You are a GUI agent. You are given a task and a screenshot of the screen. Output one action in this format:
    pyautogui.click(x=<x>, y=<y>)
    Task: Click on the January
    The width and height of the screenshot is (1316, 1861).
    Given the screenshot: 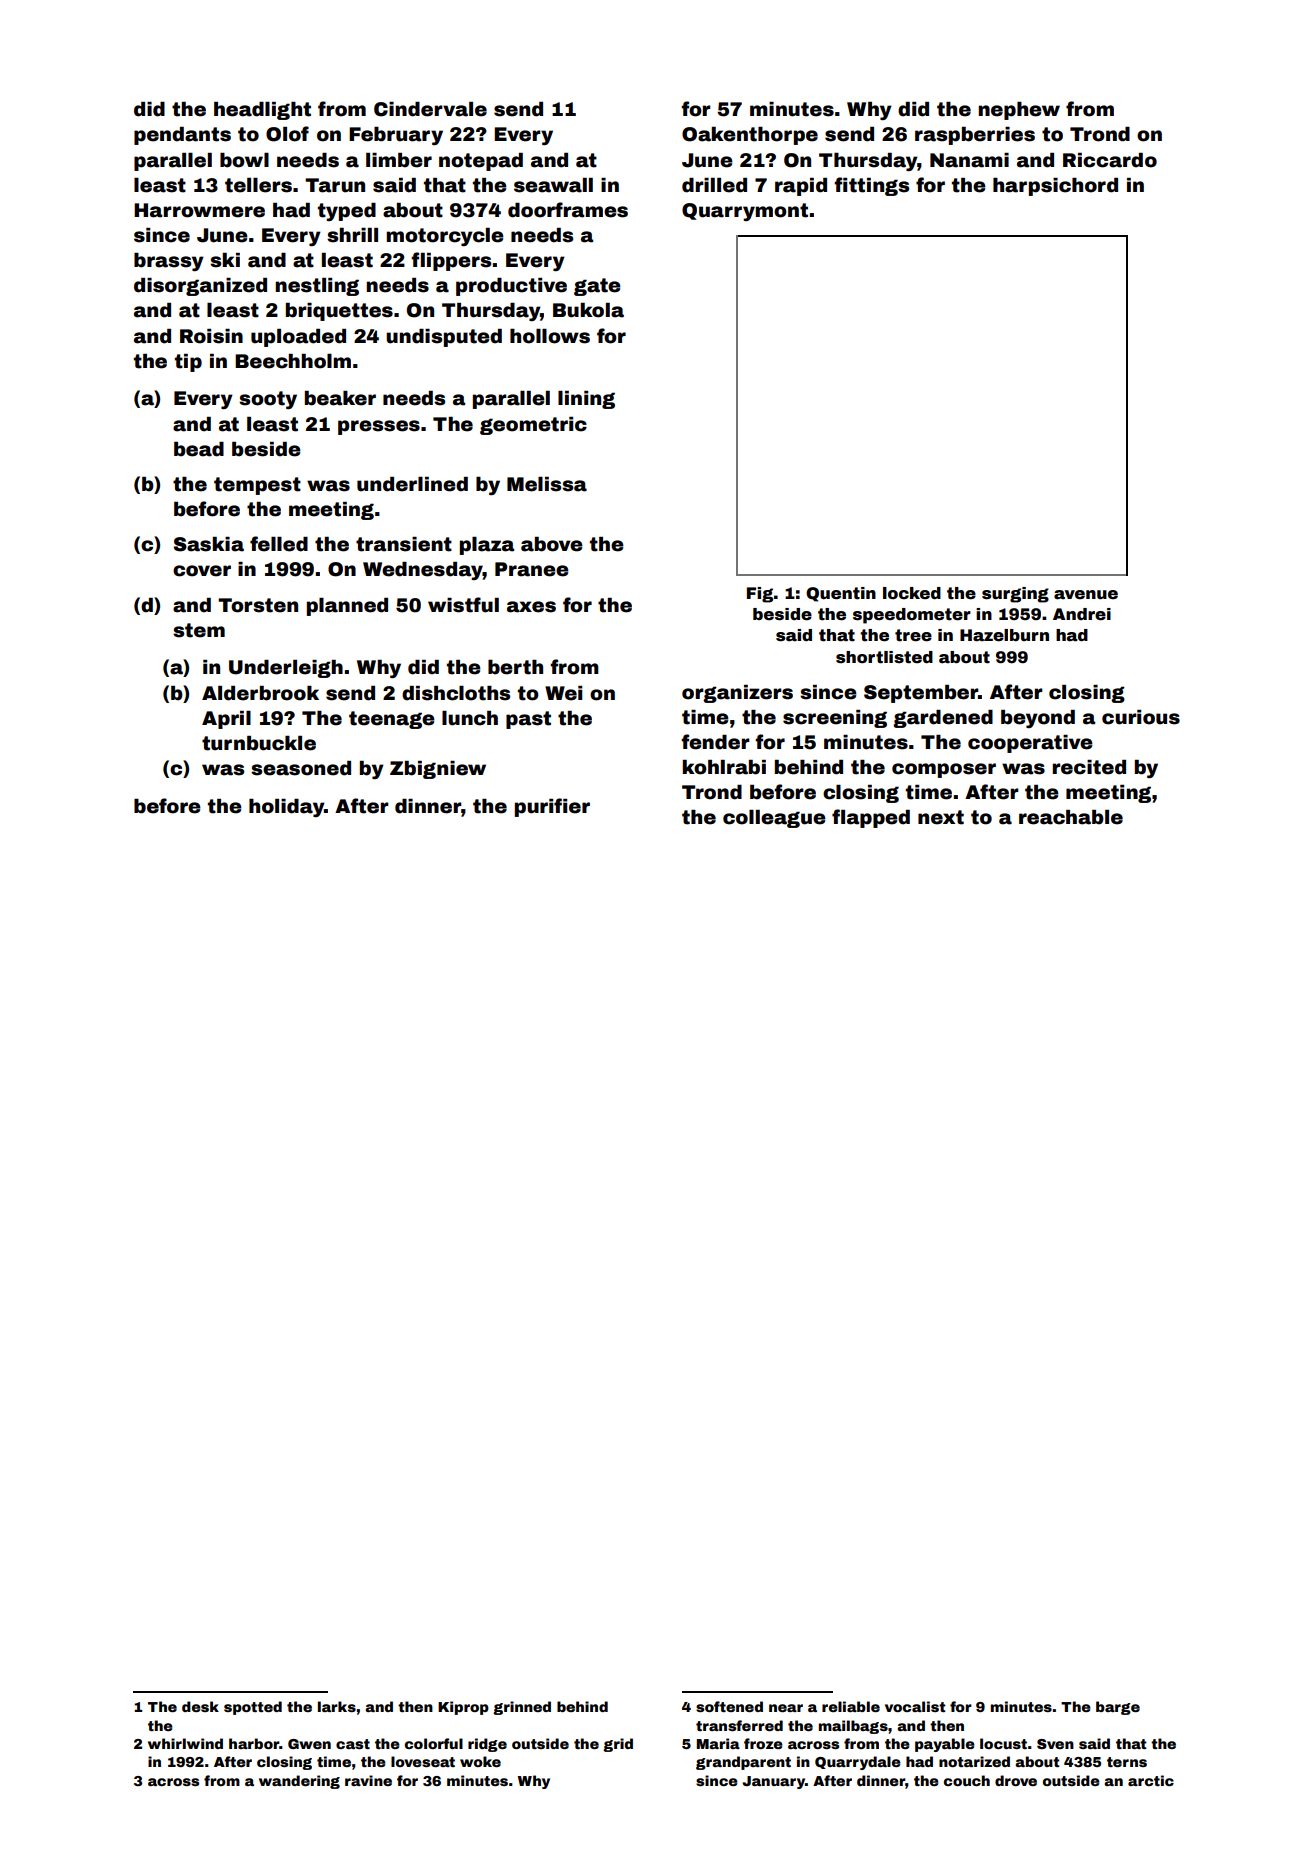 What is the action you would take?
    pyautogui.click(x=773, y=1782)
